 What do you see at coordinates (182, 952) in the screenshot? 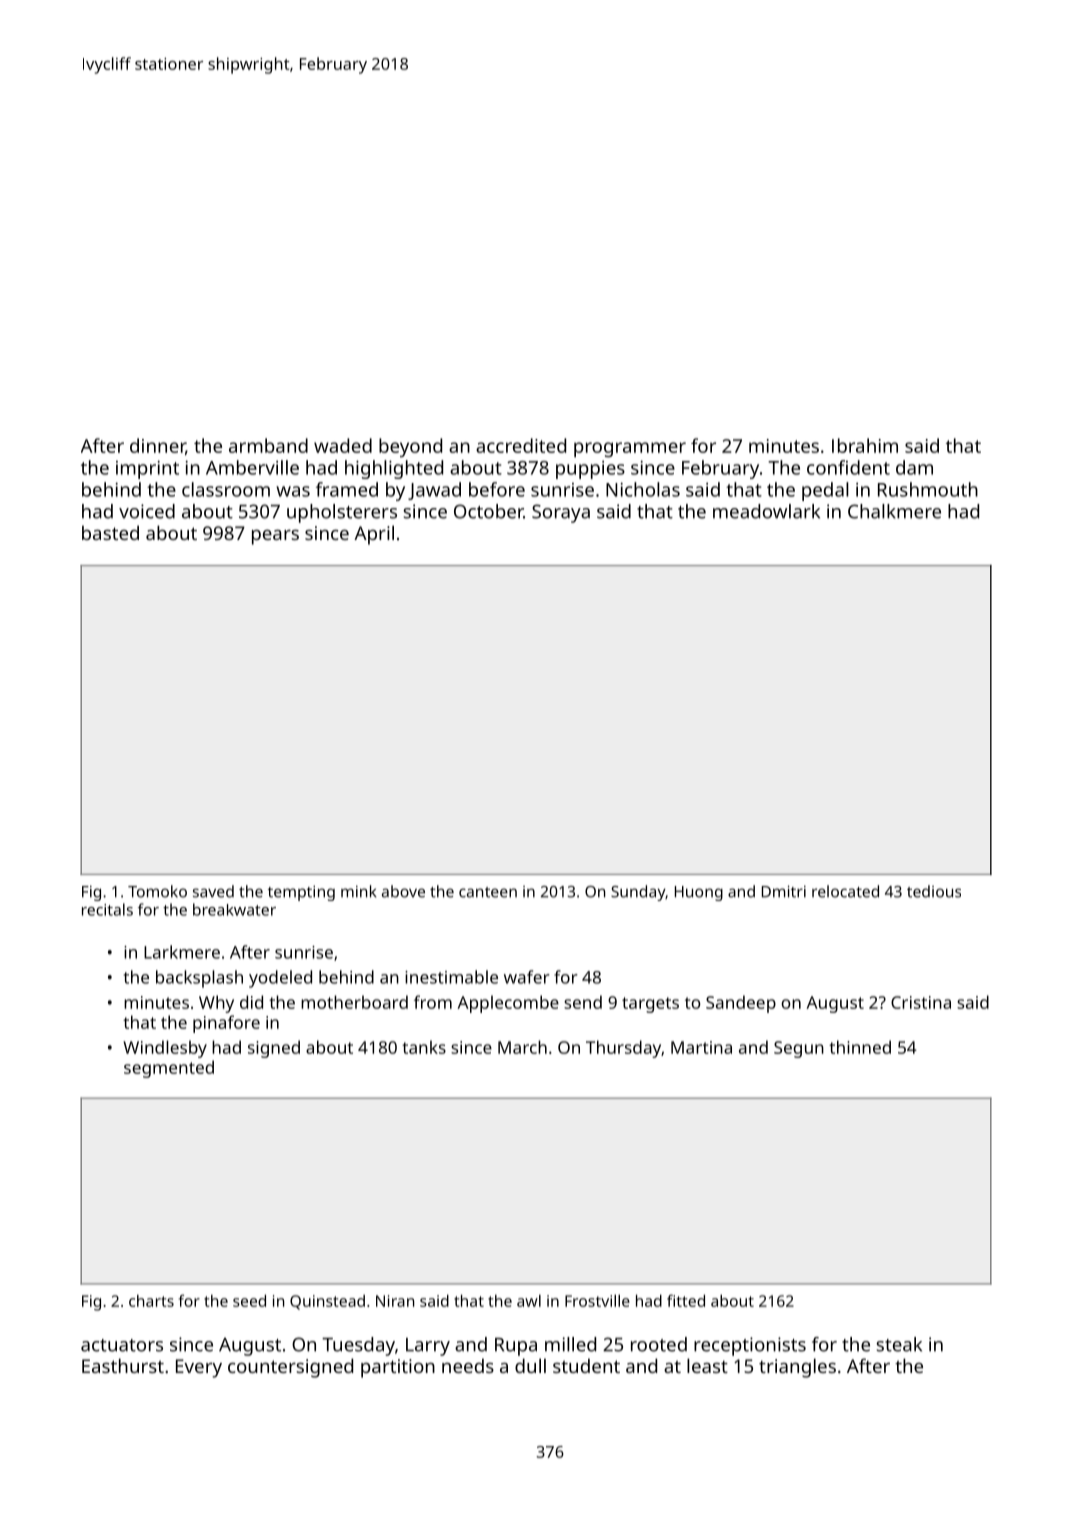
I see `Larkmere` at bounding box center [182, 952].
